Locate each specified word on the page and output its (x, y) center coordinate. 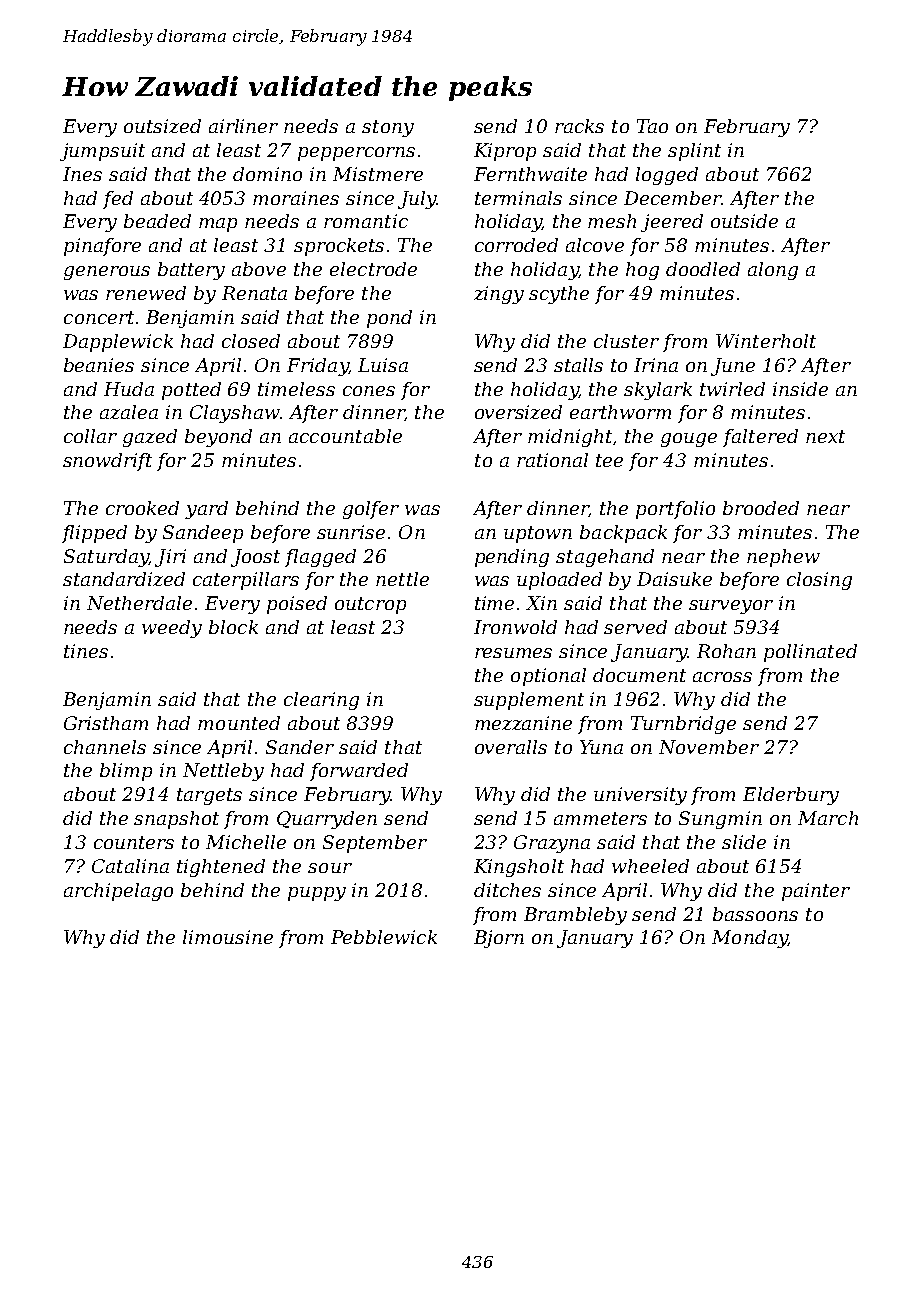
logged (667, 176)
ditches (507, 890)
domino (267, 174)
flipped (94, 534)
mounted (239, 723)
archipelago (118, 892)
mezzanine (523, 723)
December (673, 198)
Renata (254, 293)
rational (552, 460)
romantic (366, 221)
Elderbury (791, 796)
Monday (749, 939)
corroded (516, 245)
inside (800, 389)
